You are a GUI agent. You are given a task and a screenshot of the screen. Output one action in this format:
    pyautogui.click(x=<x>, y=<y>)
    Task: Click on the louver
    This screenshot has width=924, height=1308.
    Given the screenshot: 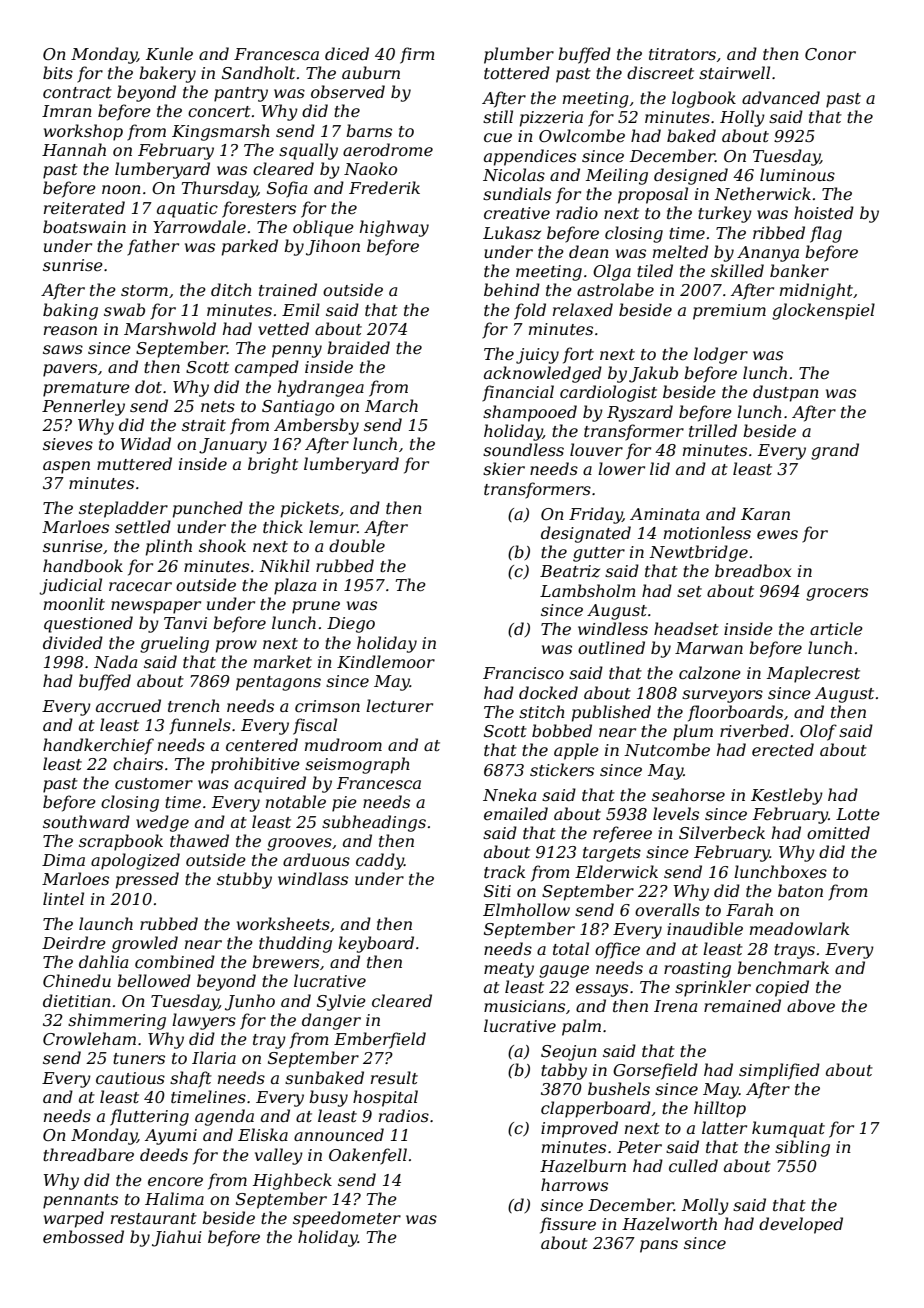 What is the action you would take?
    pyautogui.click(x=596, y=449)
